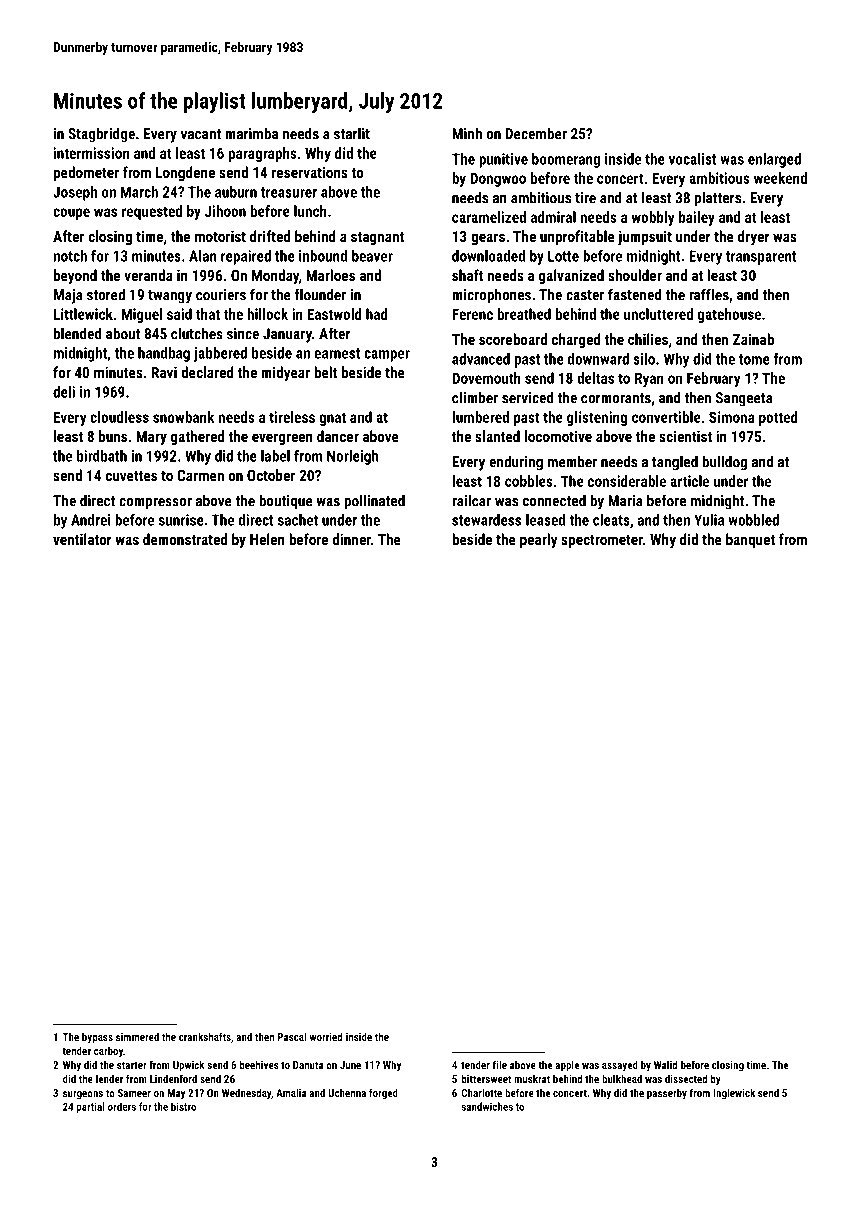 The width and height of the page is (862, 1223). Describe the element at coordinates (97, 1038) in the page. I see `bypass` at that location.
